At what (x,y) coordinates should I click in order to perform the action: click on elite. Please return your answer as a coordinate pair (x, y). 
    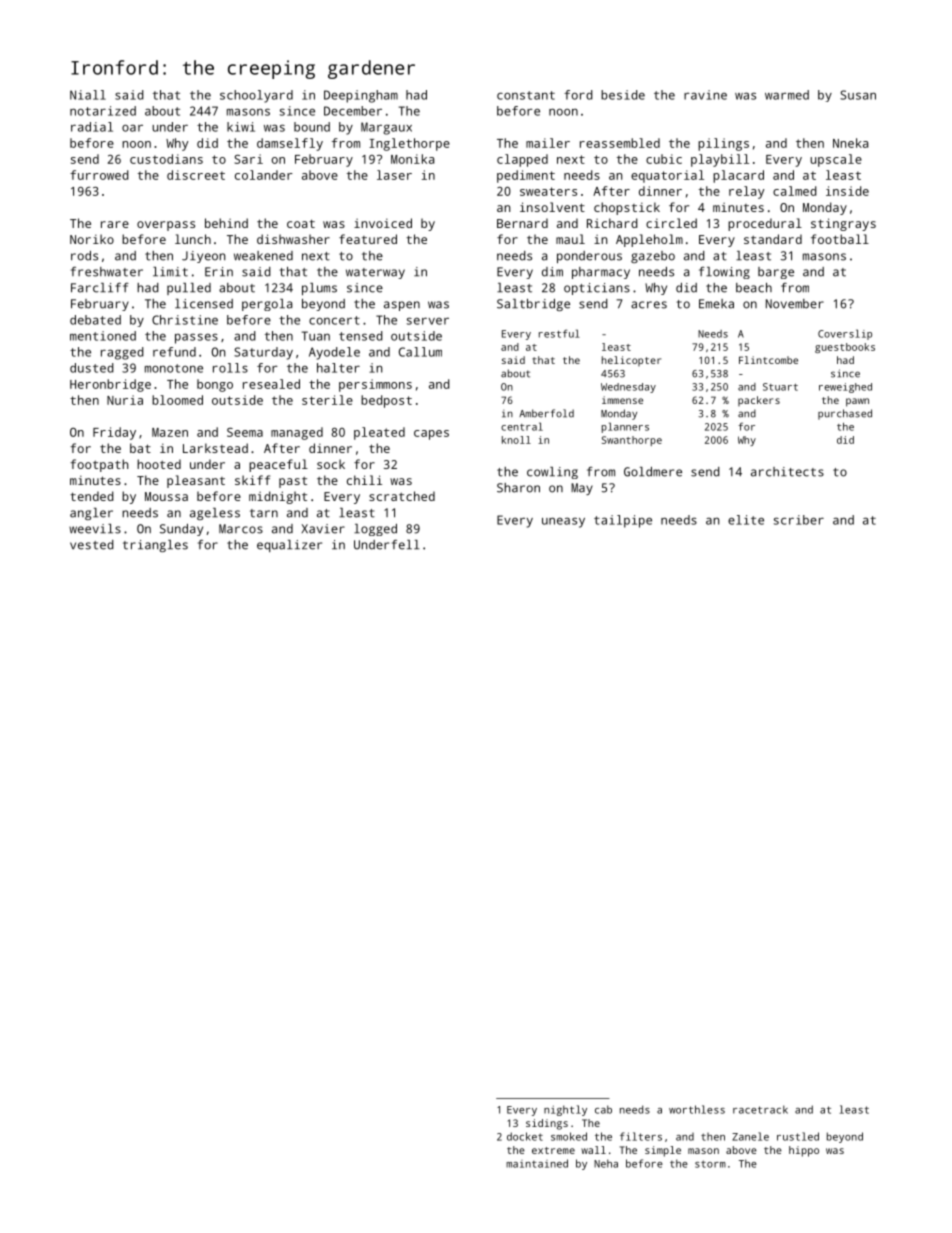
    Looking at the image, I should click on (746, 520).
